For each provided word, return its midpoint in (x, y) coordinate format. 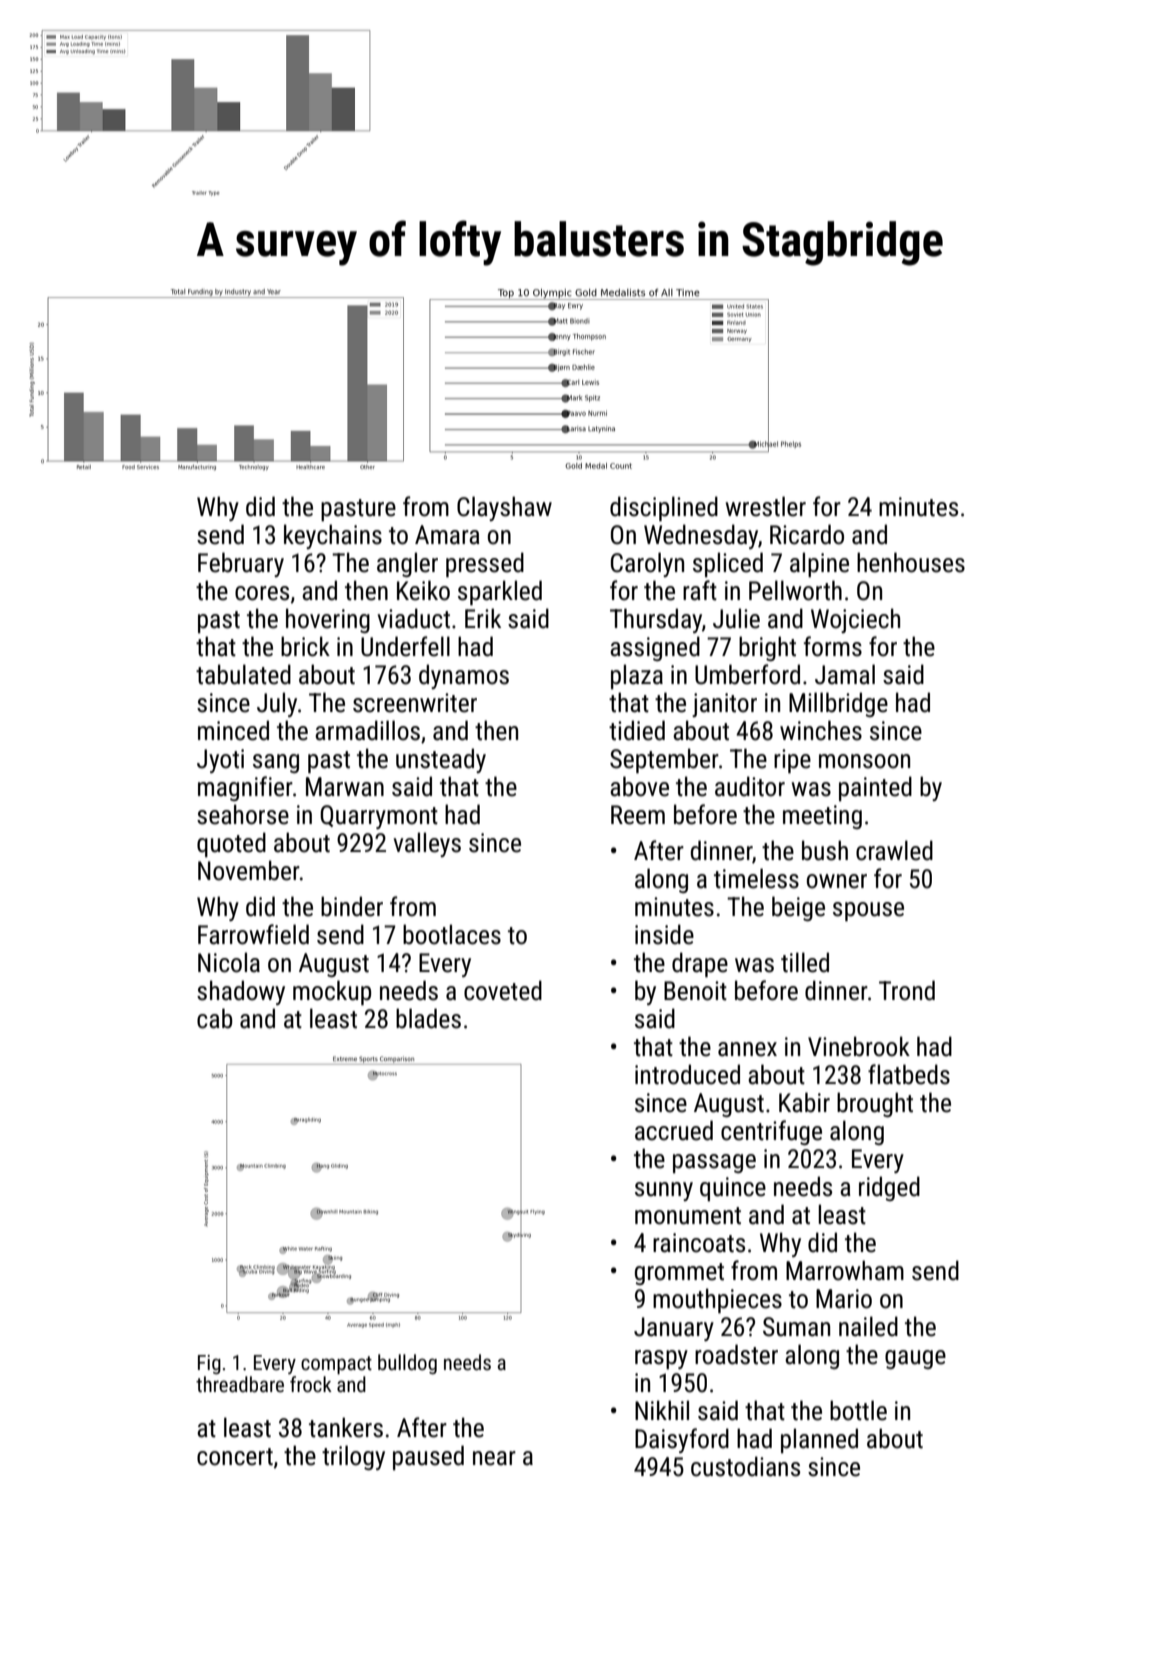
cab (215, 1018)
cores (262, 593)
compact (336, 1365)
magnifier (245, 788)
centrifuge (771, 1132)
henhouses (911, 562)
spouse (868, 911)
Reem (638, 815)
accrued (674, 1130)
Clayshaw (504, 508)
